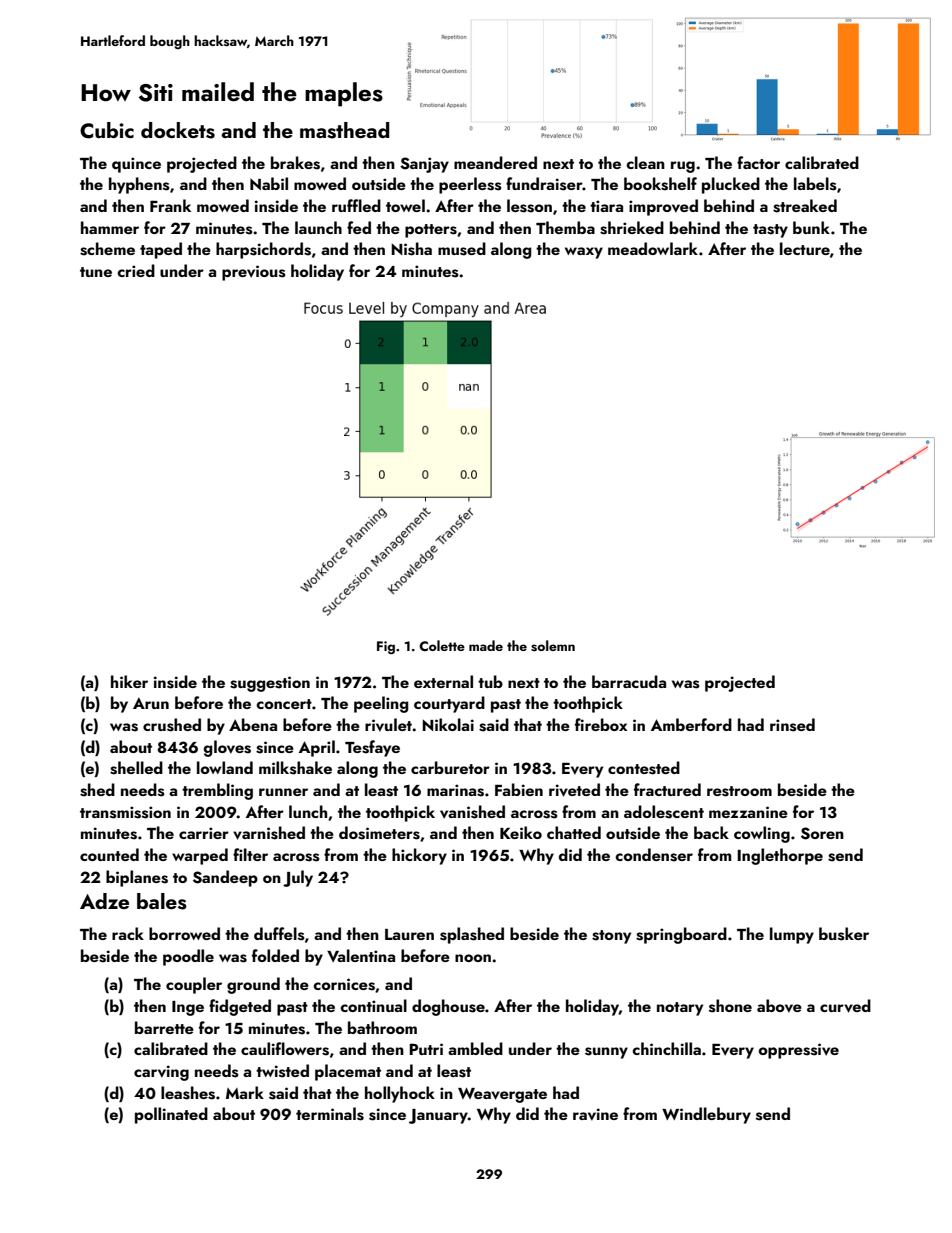  I want to click on rug, so click(683, 167).
